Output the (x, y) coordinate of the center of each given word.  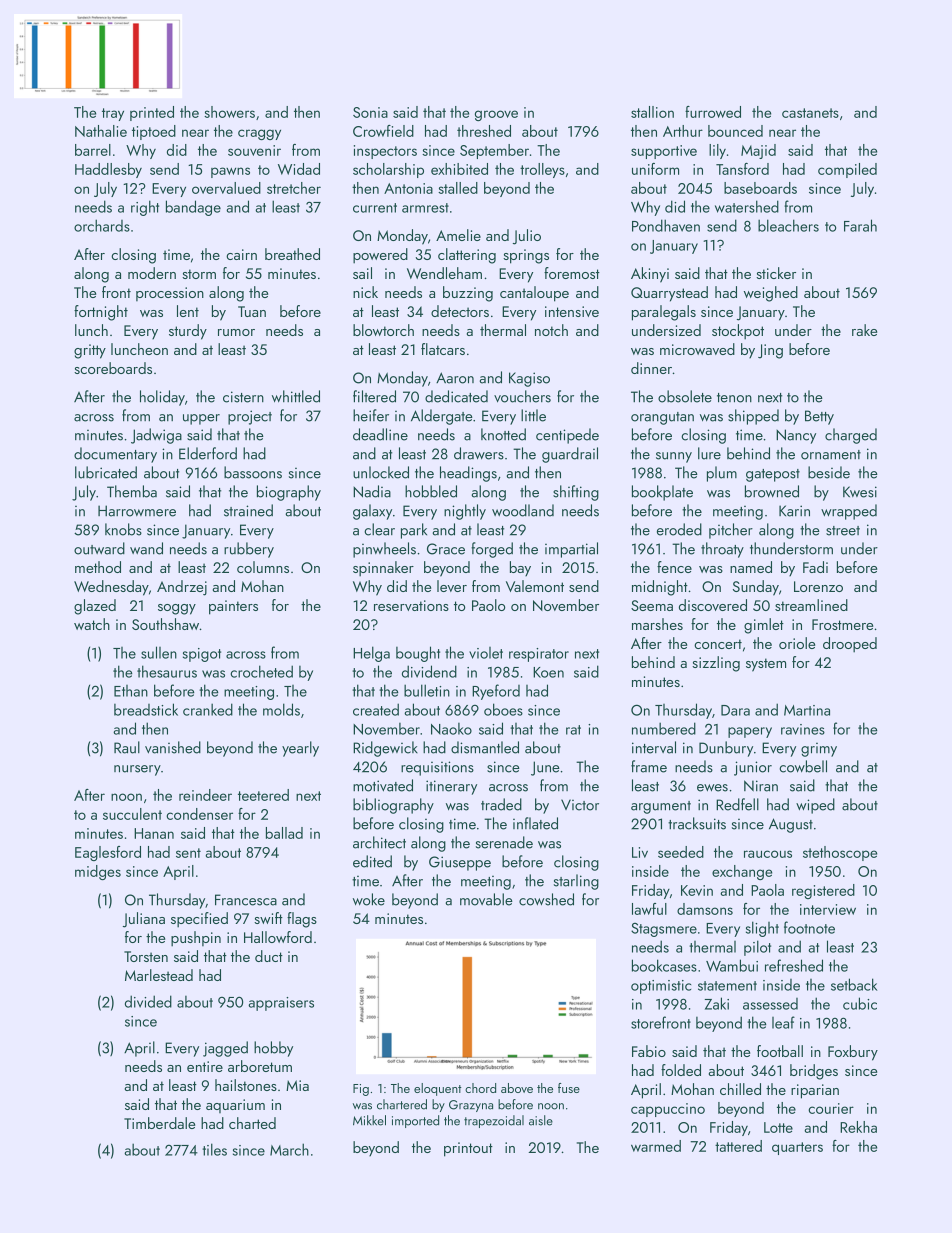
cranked (208, 709)
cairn (241, 254)
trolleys (542, 170)
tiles (214, 1149)
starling (576, 882)
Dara (735, 710)
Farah (860, 225)
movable (486, 899)
